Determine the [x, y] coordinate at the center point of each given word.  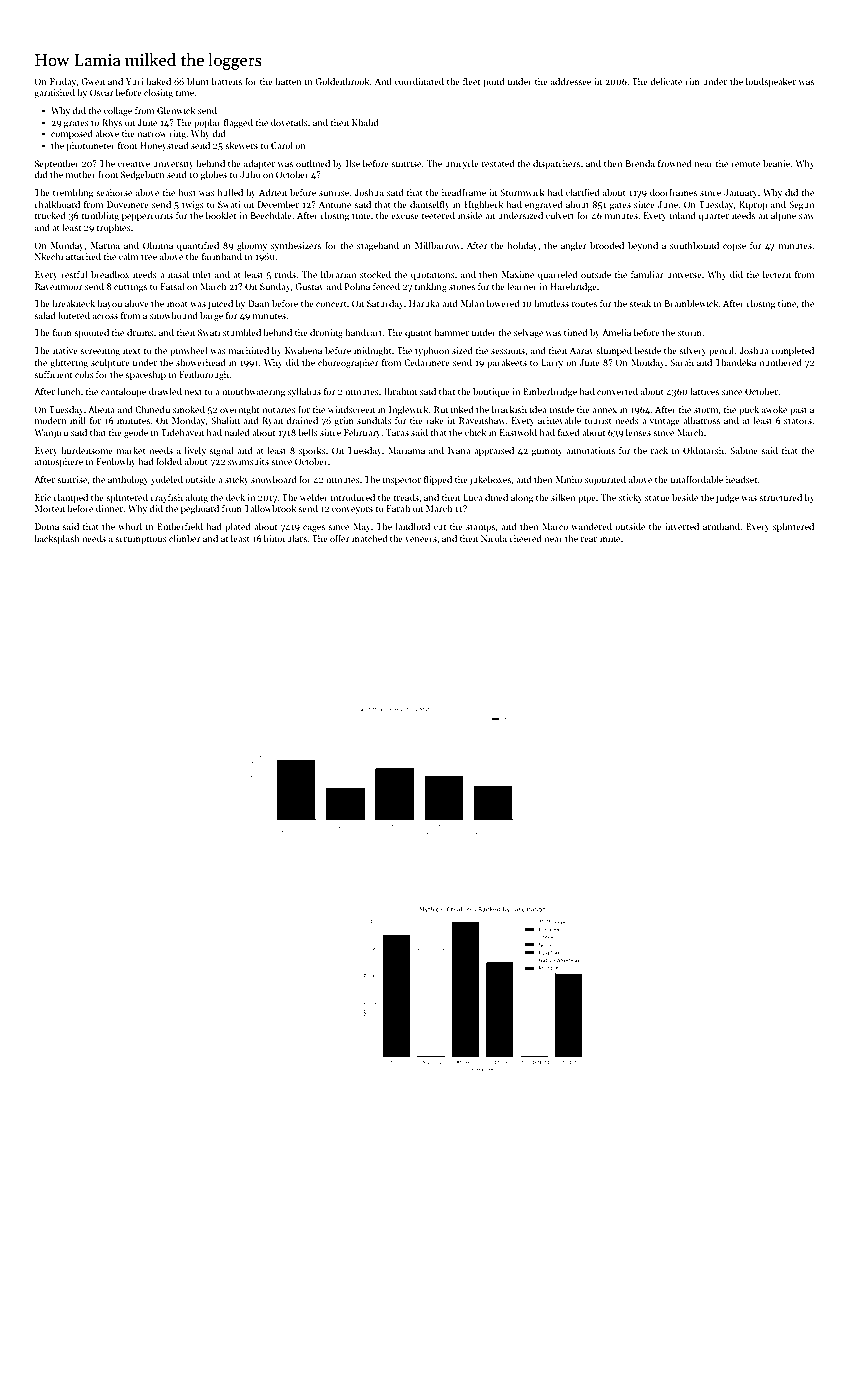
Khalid [365, 122]
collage [118, 111]
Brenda [640, 163]
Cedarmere [427, 362]
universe [684, 274]
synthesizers [296, 246]
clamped [70, 498]
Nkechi [49, 256]
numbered [780, 362]
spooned [91, 333]
